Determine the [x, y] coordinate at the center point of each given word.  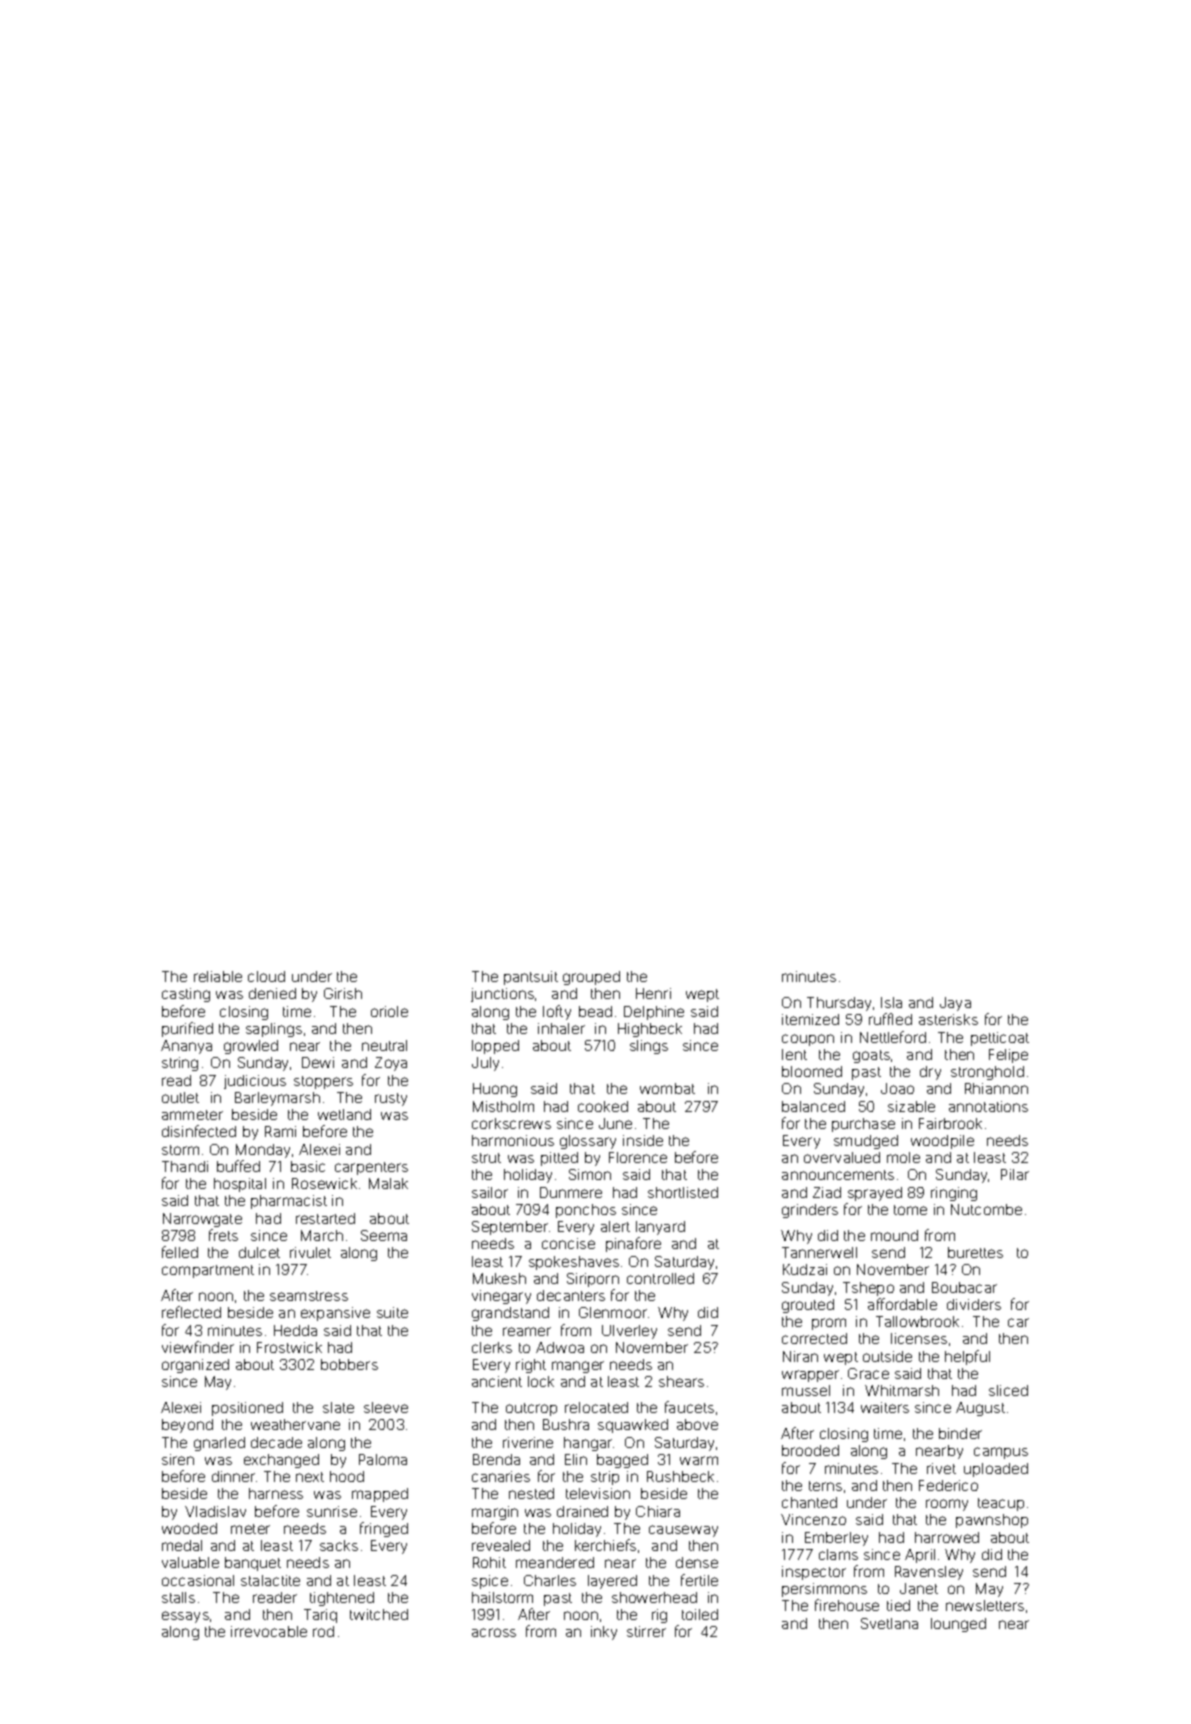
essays [185, 1617]
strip [605, 1478]
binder [960, 1433]
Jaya [955, 1004]
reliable [218, 976]
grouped [591, 978]
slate [338, 1407]
